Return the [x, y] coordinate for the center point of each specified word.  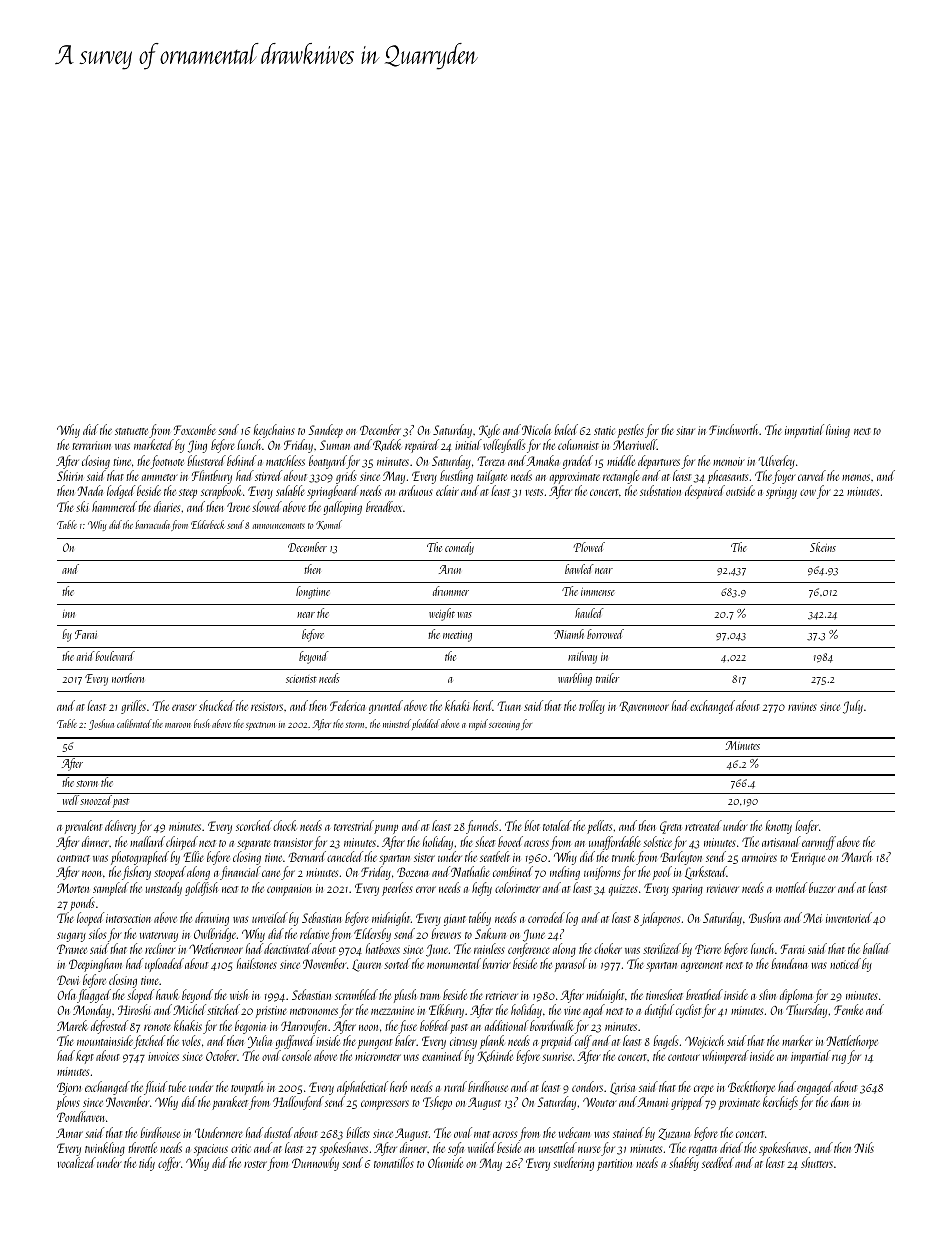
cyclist [688, 1011]
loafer [807, 827]
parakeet [230, 1103]
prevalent [83, 827]
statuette [131, 431]
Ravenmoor [644, 706]
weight [442, 614]
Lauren [366, 965]
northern [128, 678]
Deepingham [95, 965]
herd [483, 705]
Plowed [589, 547]
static [604, 430]
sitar [685, 430]
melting [565, 873]
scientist [301, 679]
